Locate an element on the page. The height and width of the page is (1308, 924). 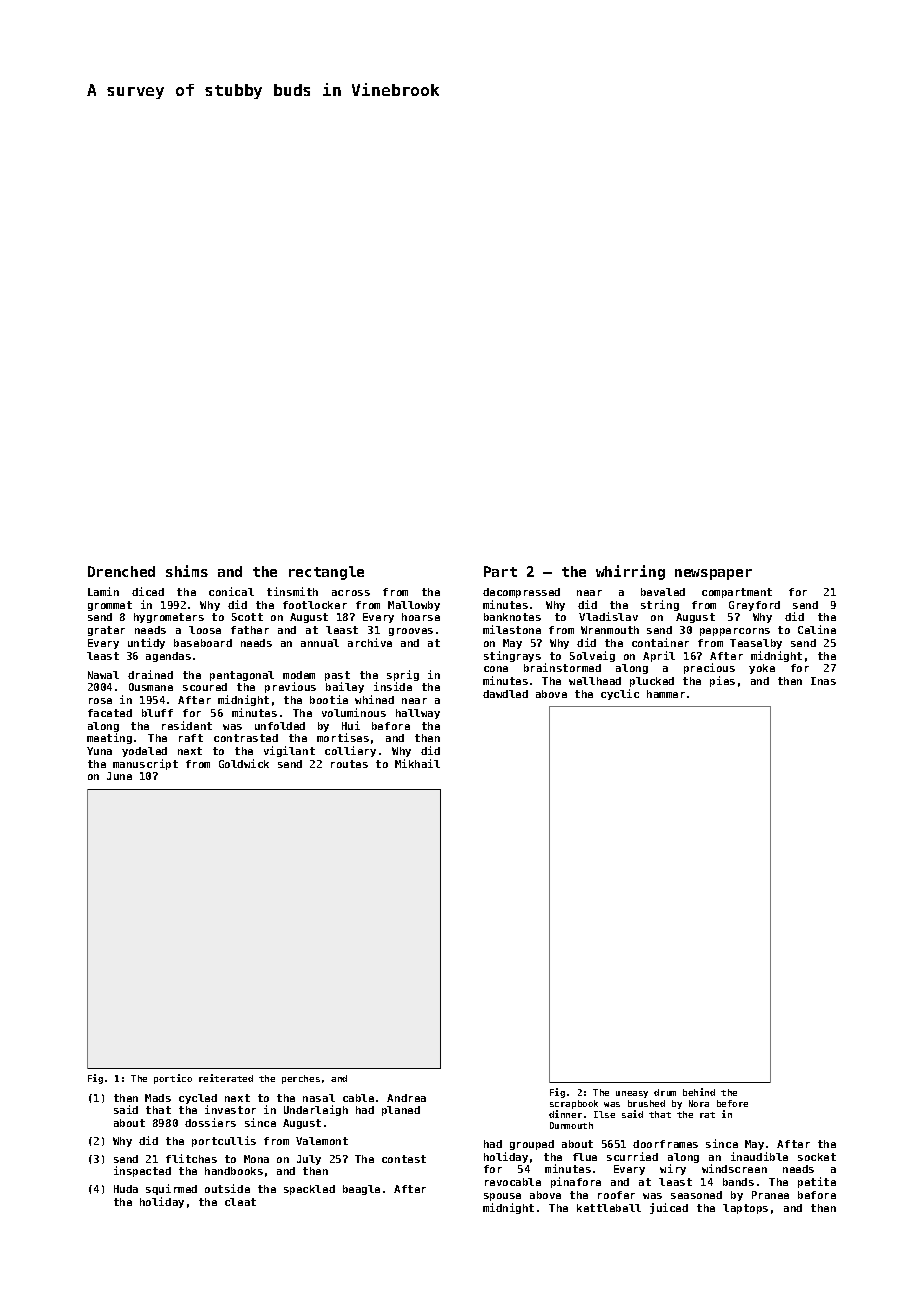
handbooks is located at coordinates (234, 1171).
